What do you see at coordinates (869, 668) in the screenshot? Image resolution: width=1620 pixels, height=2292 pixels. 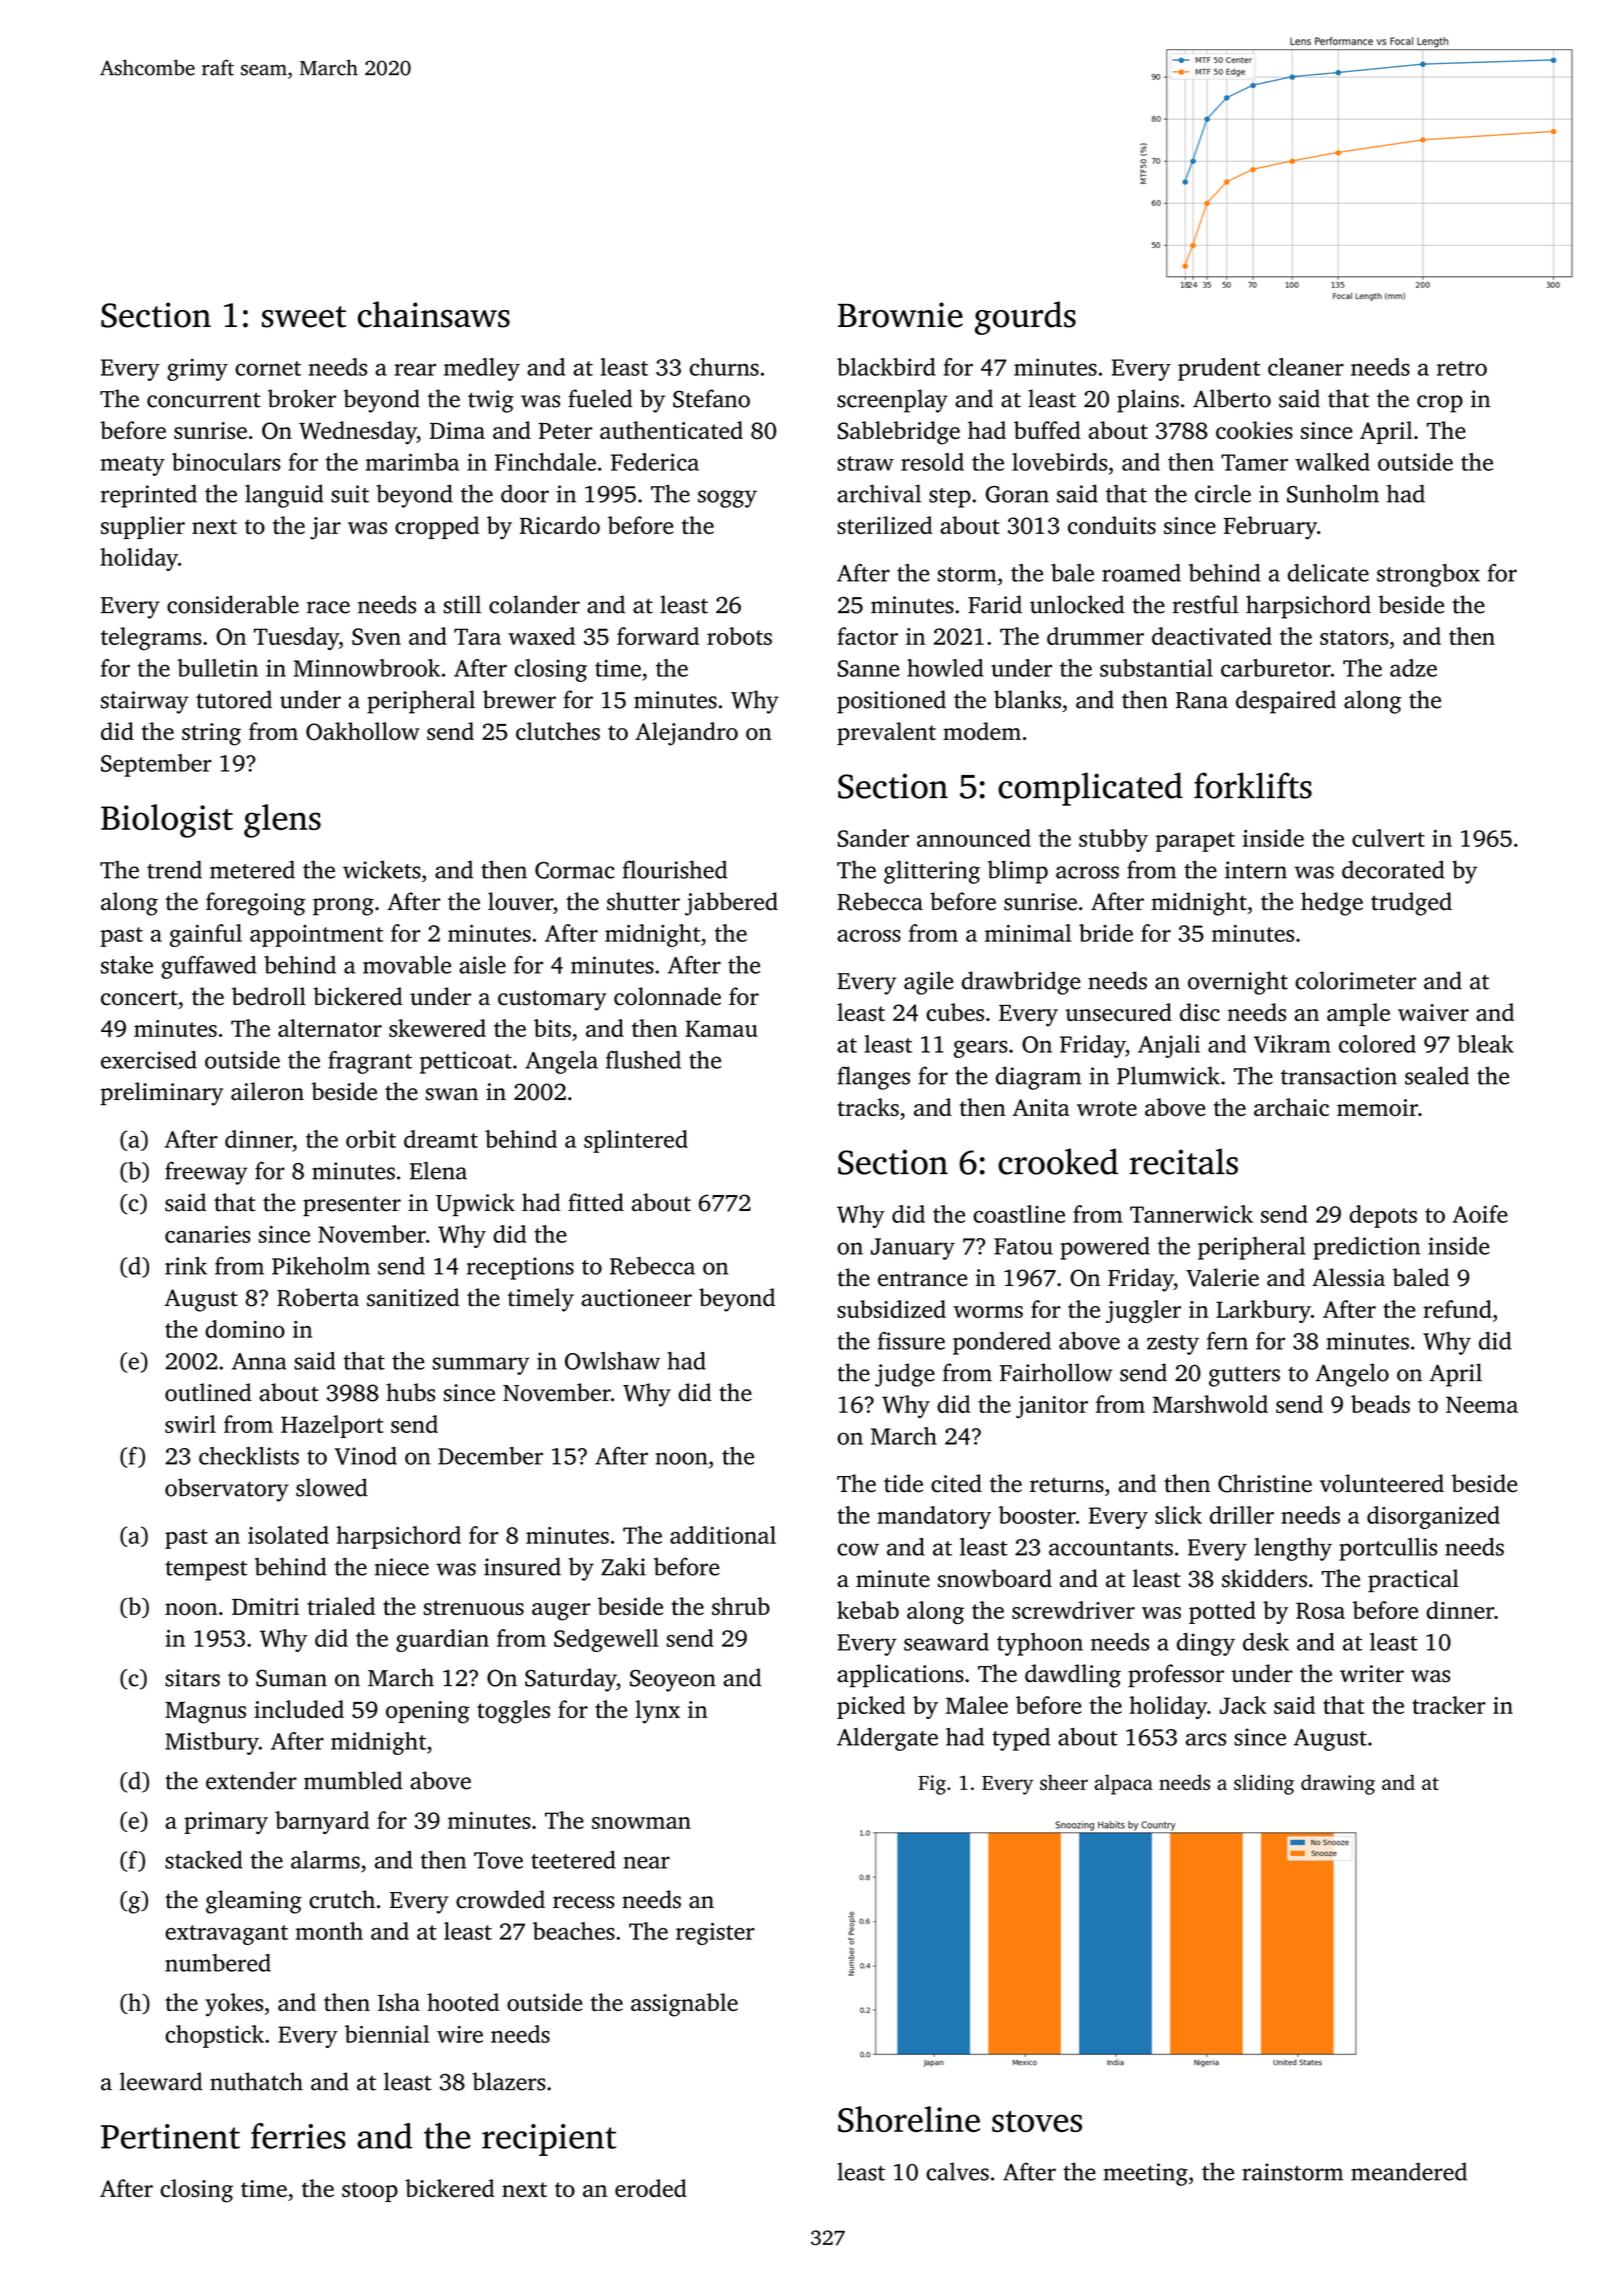 I see `Sanne` at bounding box center [869, 668].
